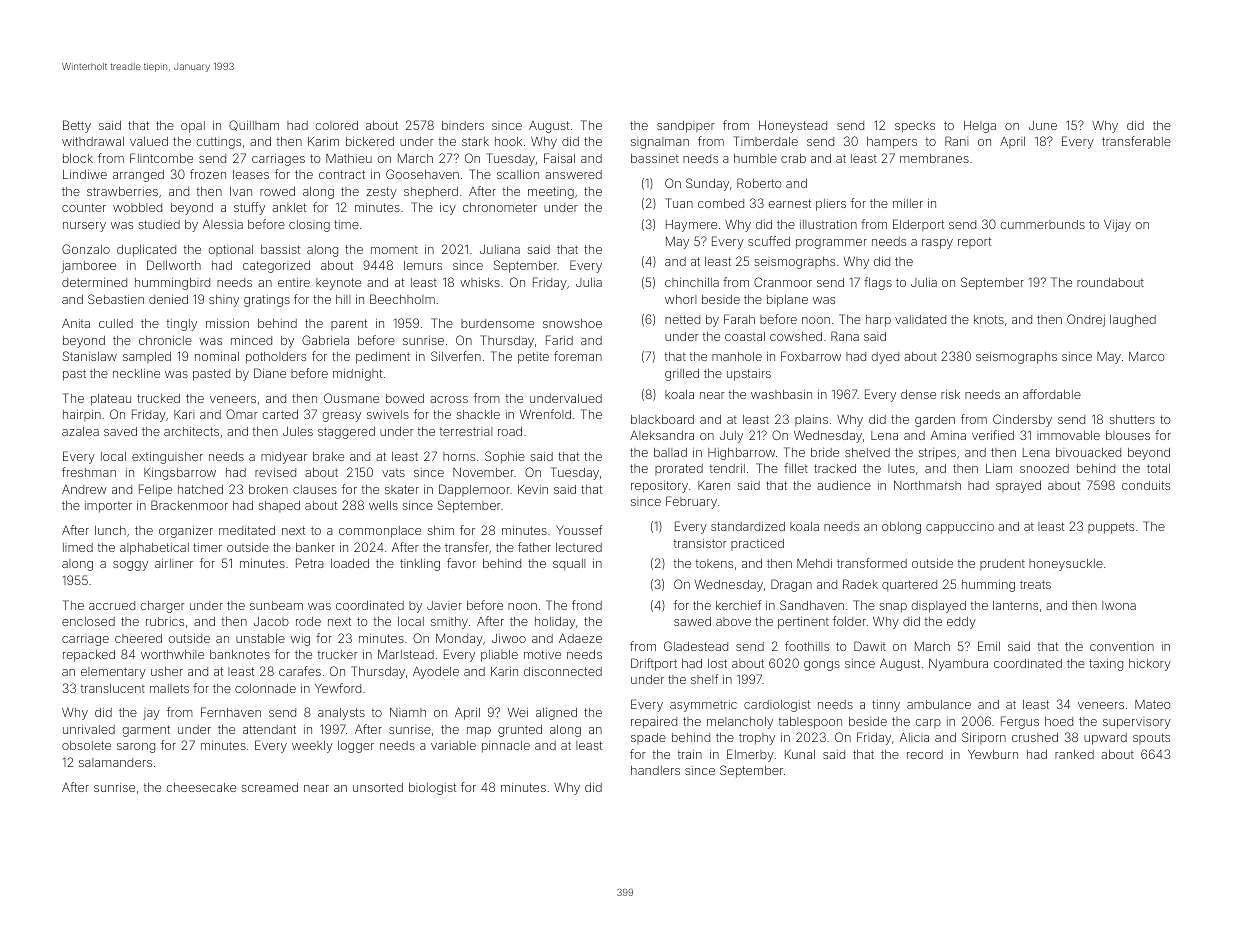 The image size is (1233, 952). What do you see at coordinates (251, 174) in the screenshot?
I see `leases` at bounding box center [251, 174].
